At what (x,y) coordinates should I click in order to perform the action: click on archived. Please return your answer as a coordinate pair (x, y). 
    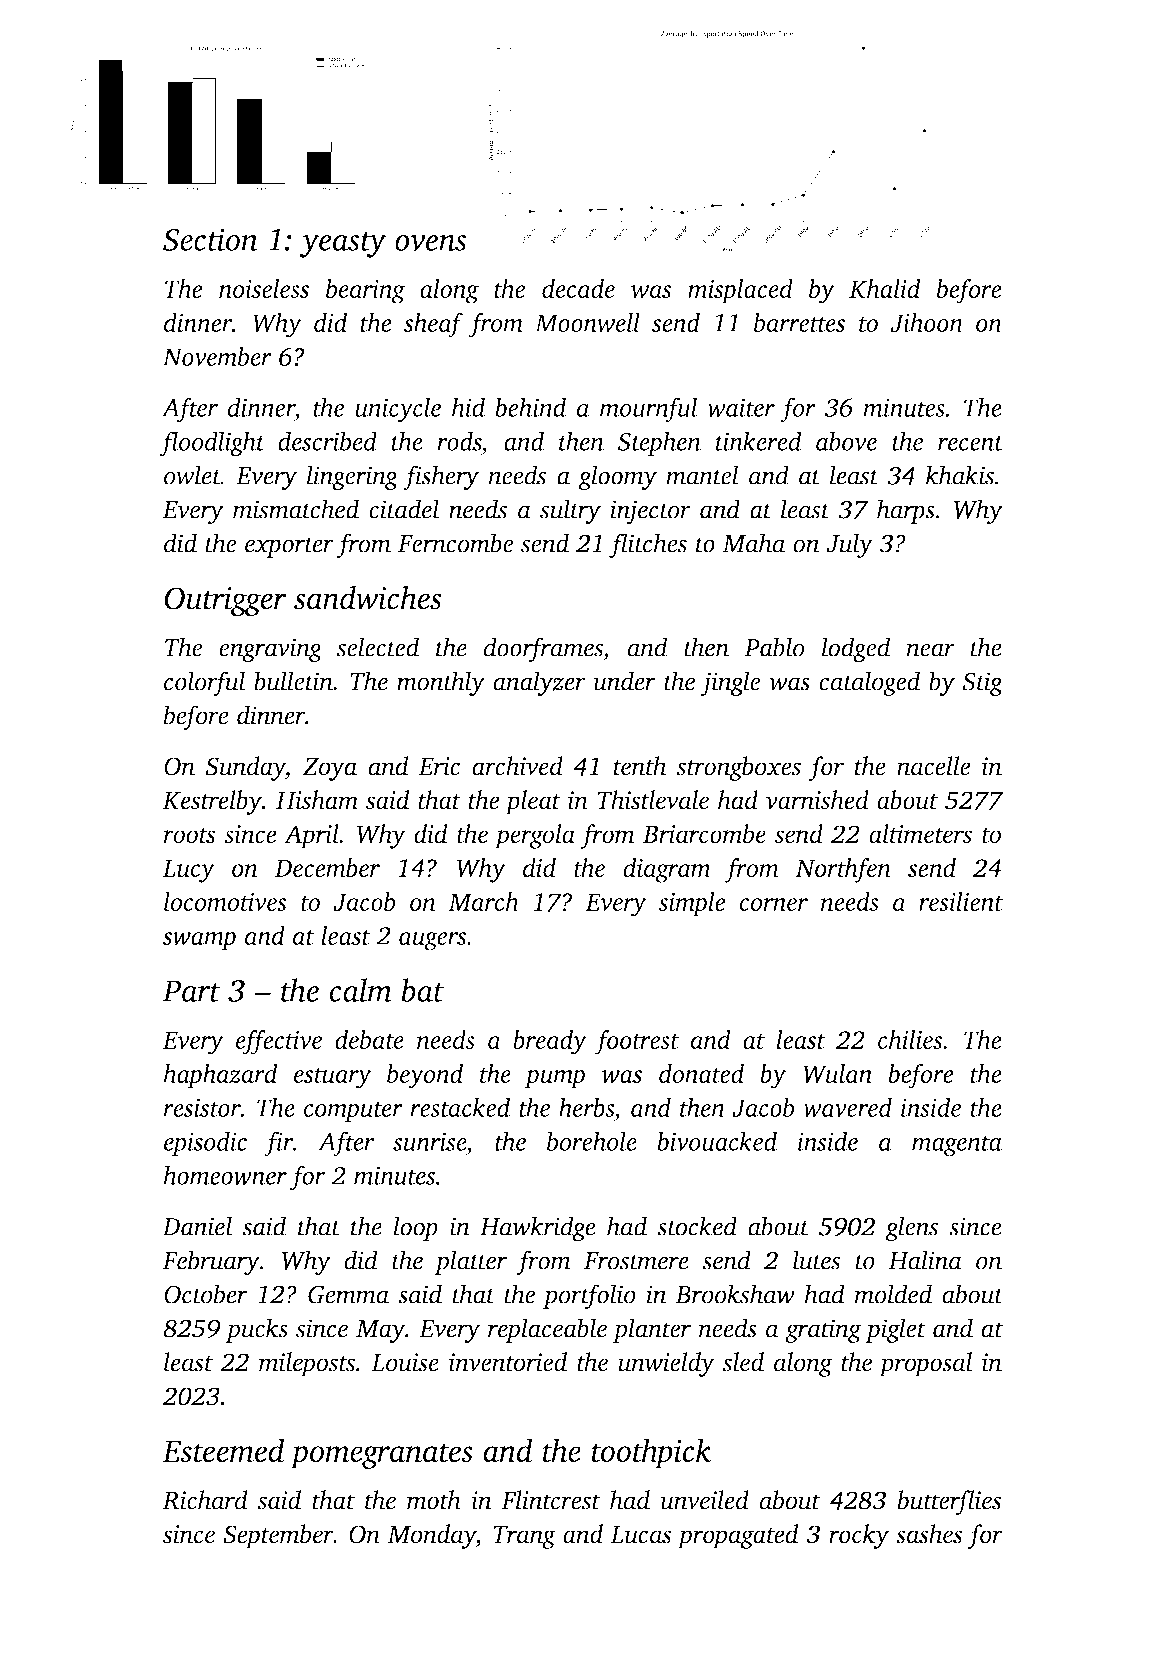
    Looking at the image, I should click on (517, 766).
